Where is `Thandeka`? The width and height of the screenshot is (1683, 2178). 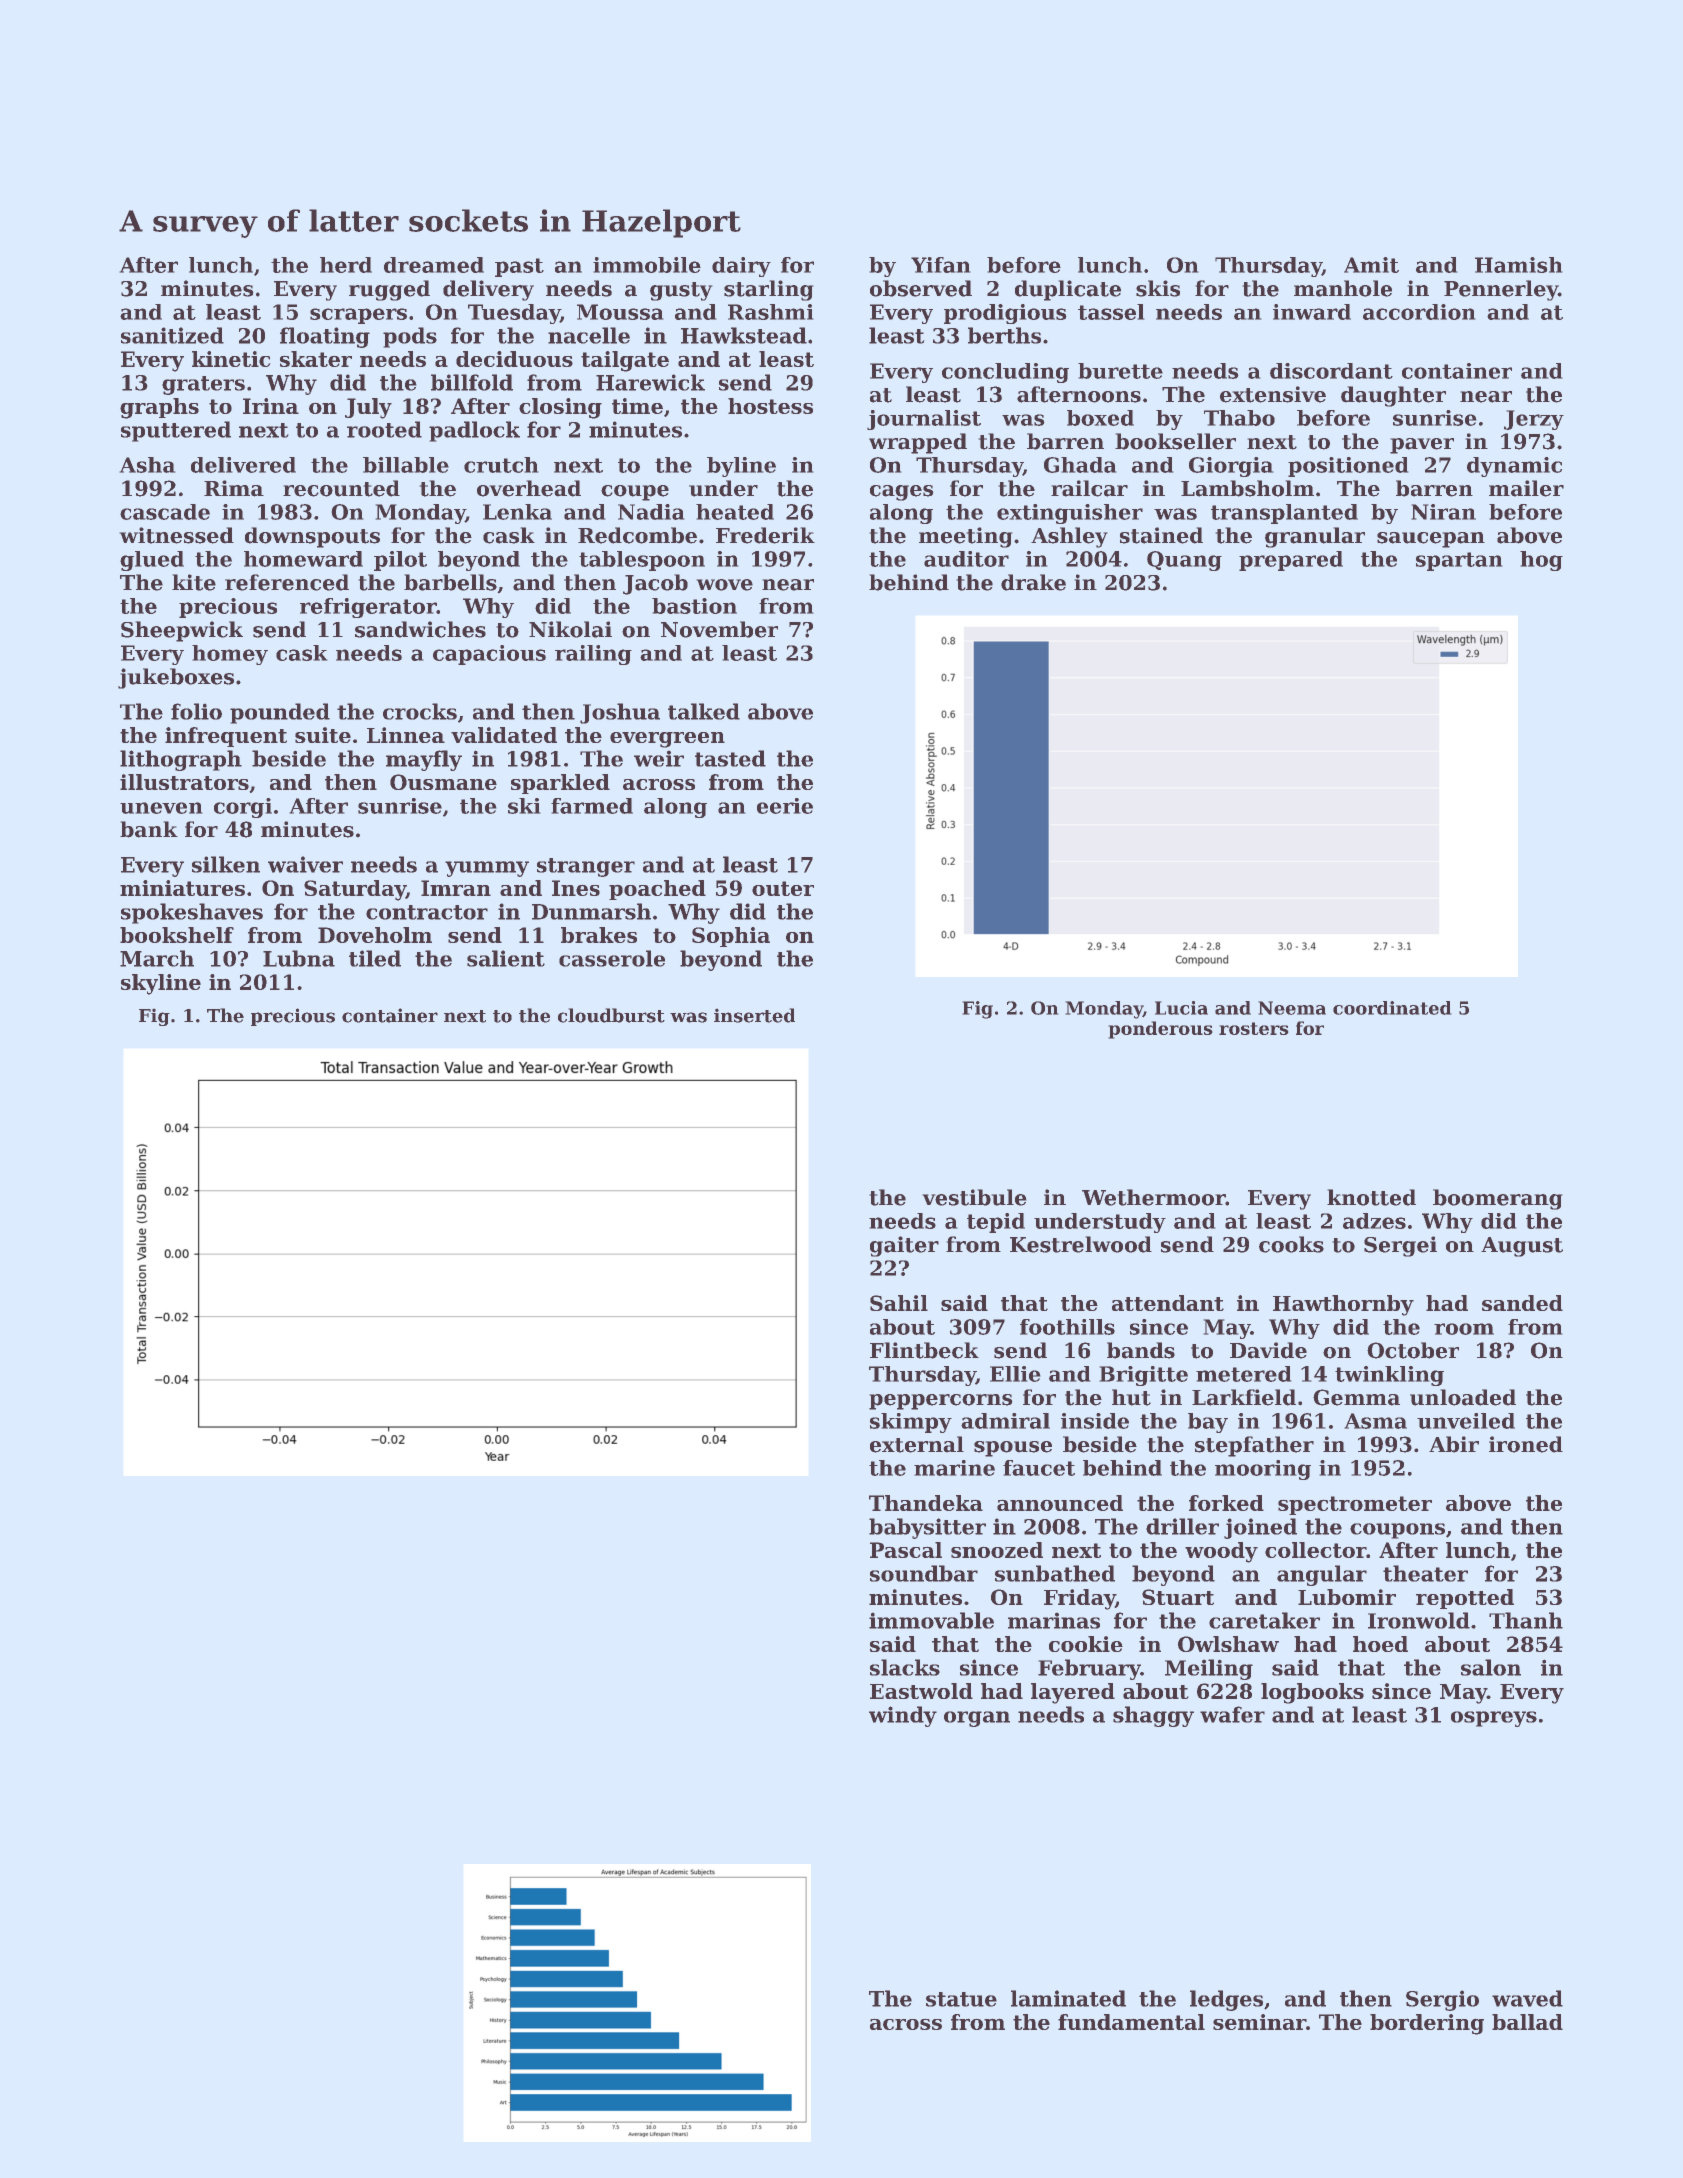 Thandeka is located at coordinates (926, 1503).
